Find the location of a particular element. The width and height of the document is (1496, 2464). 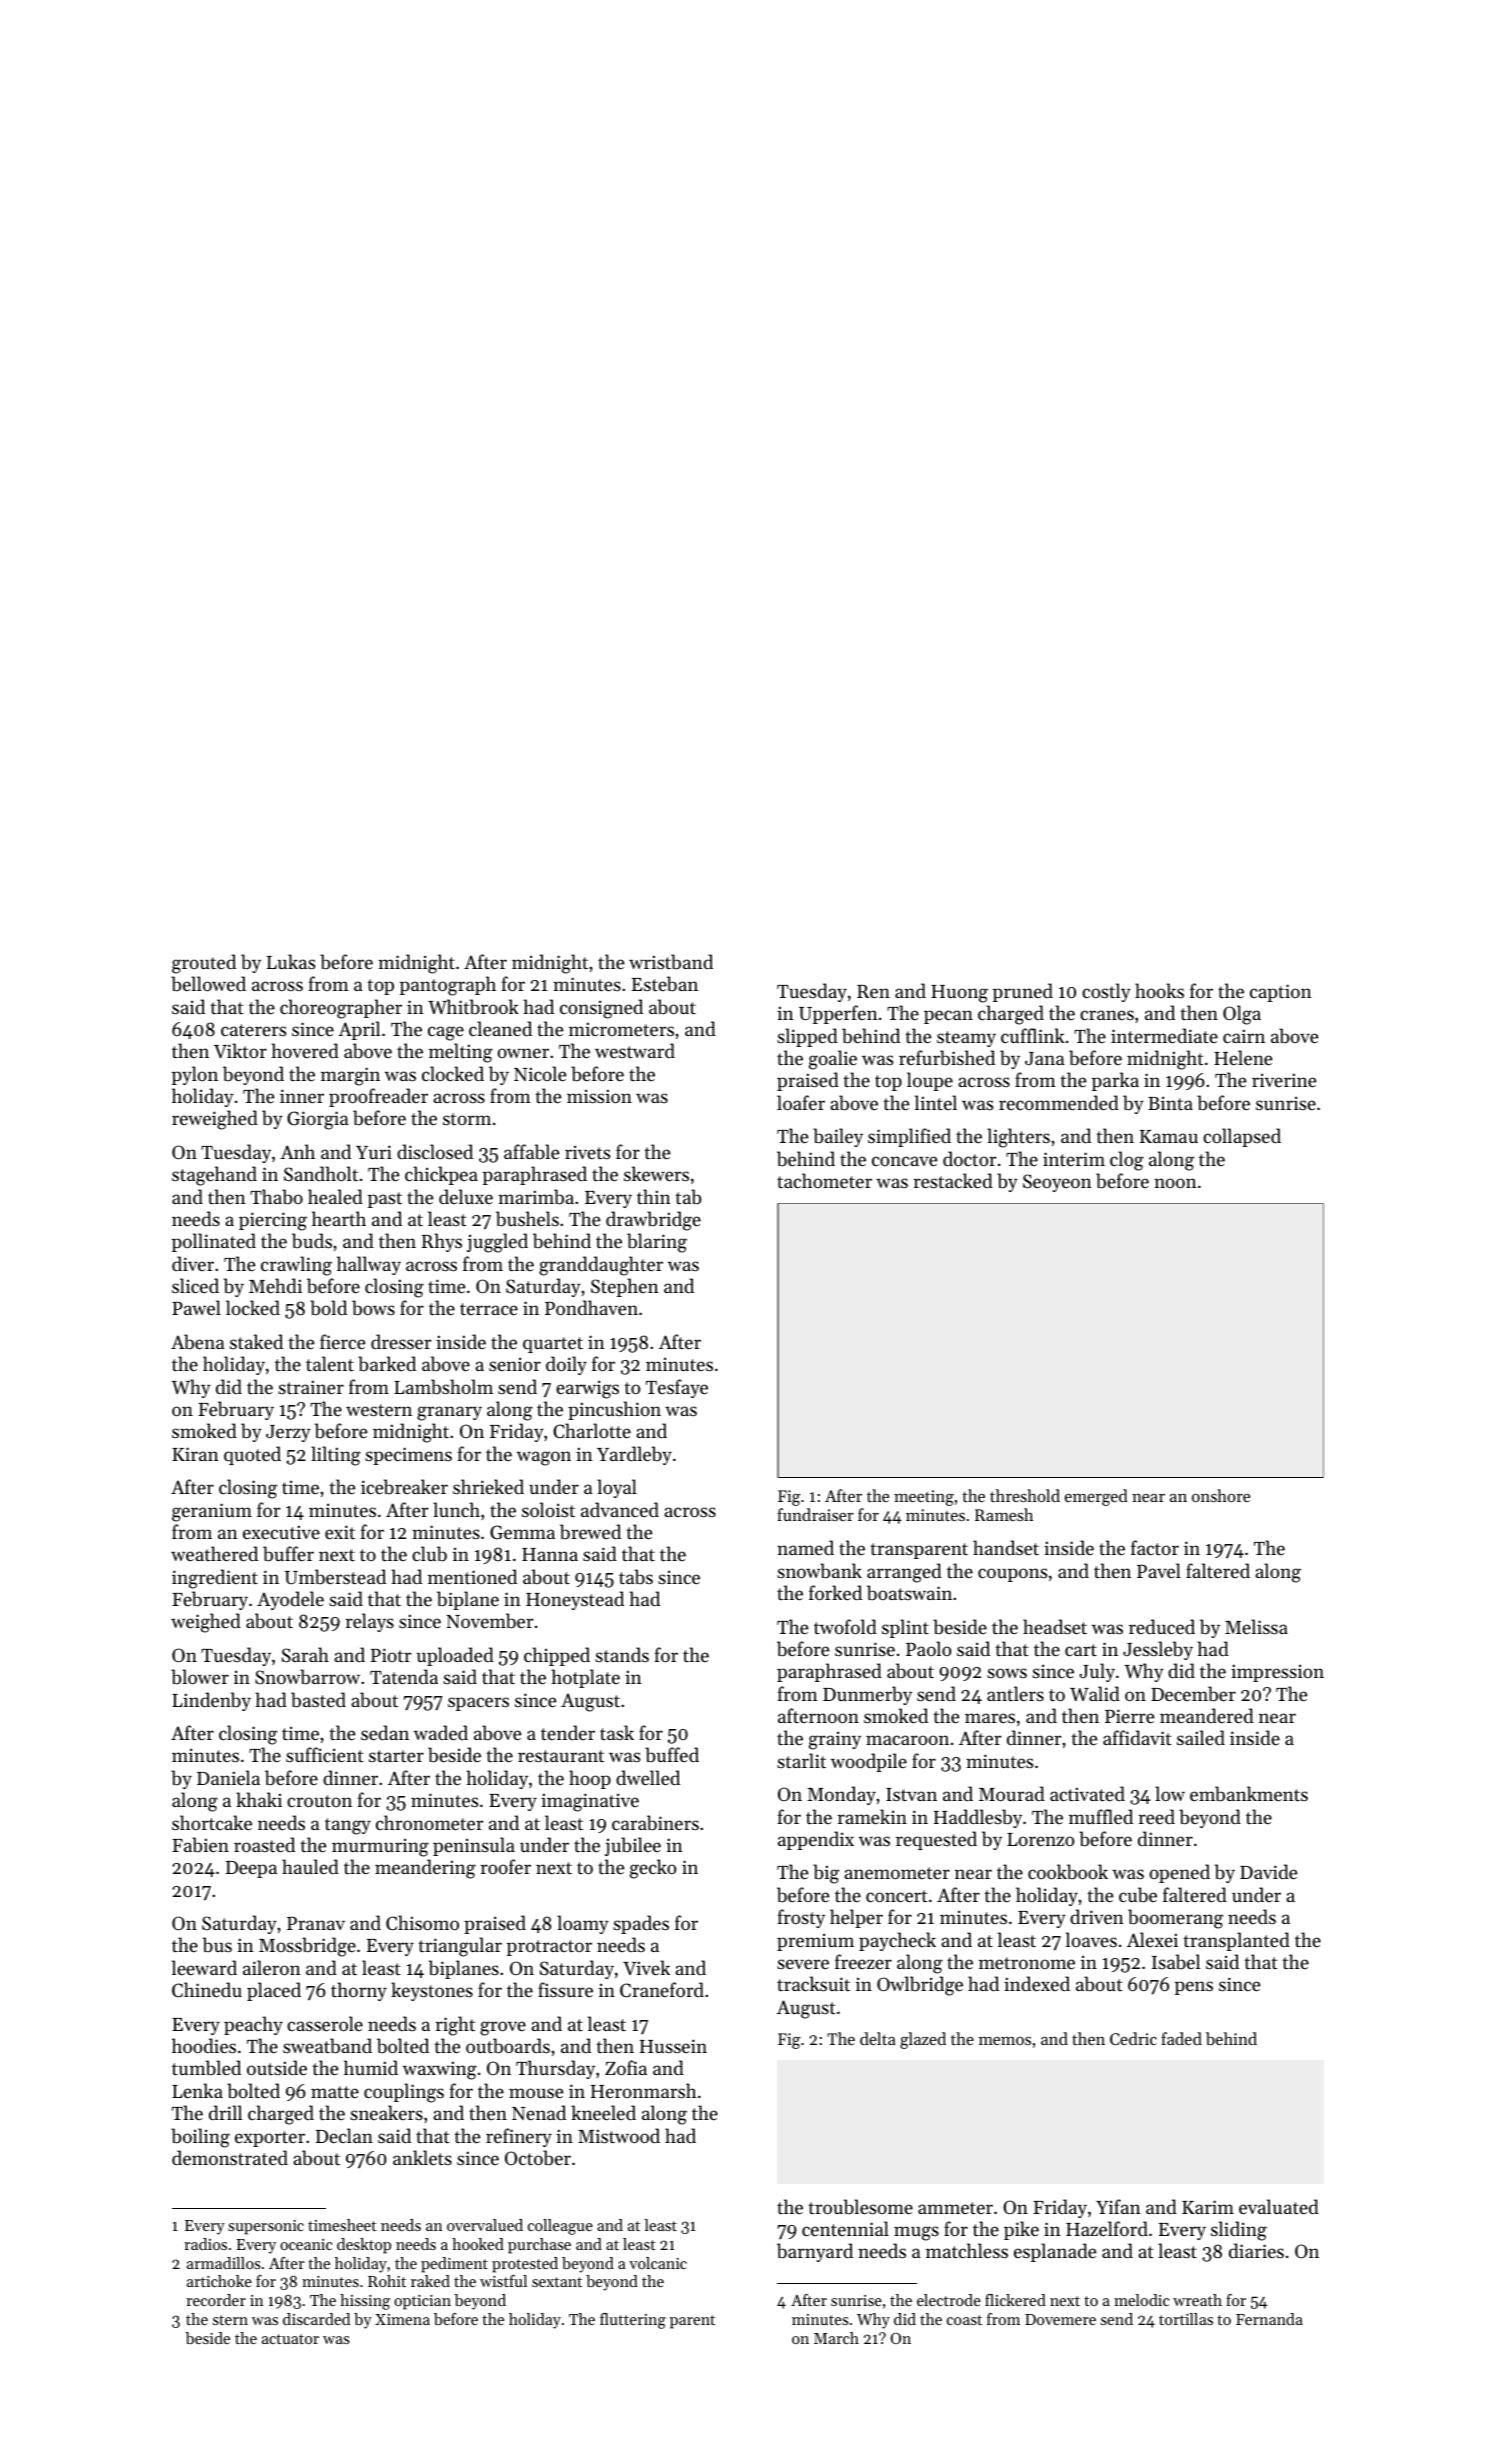

Deepa is located at coordinates (251, 1869).
